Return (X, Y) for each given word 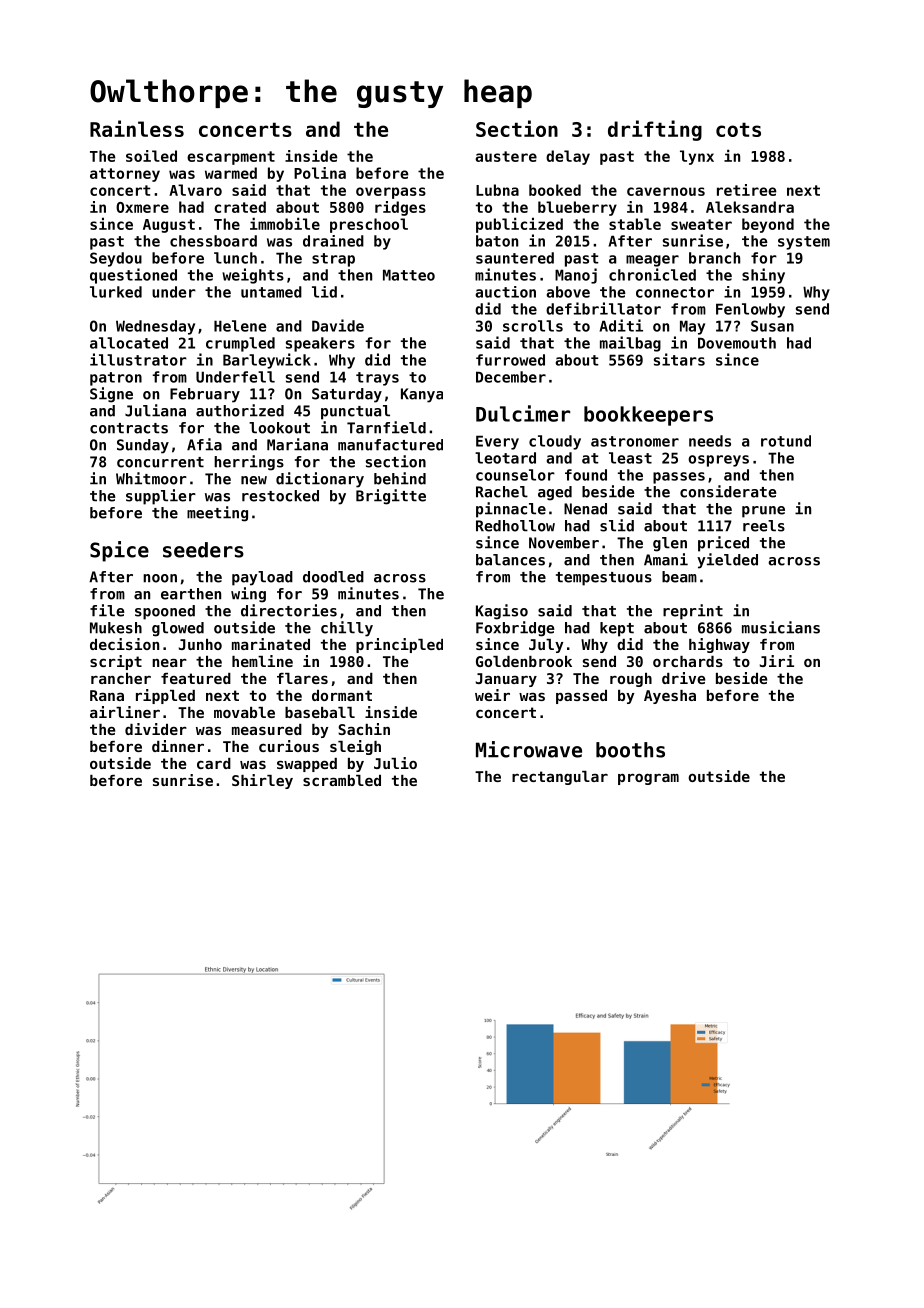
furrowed (510, 360)
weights (253, 276)
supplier (161, 497)
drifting (655, 130)
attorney (125, 175)
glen (670, 544)
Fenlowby (750, 310)
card (214, 763)
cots (738, 129)
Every (497, 442)
